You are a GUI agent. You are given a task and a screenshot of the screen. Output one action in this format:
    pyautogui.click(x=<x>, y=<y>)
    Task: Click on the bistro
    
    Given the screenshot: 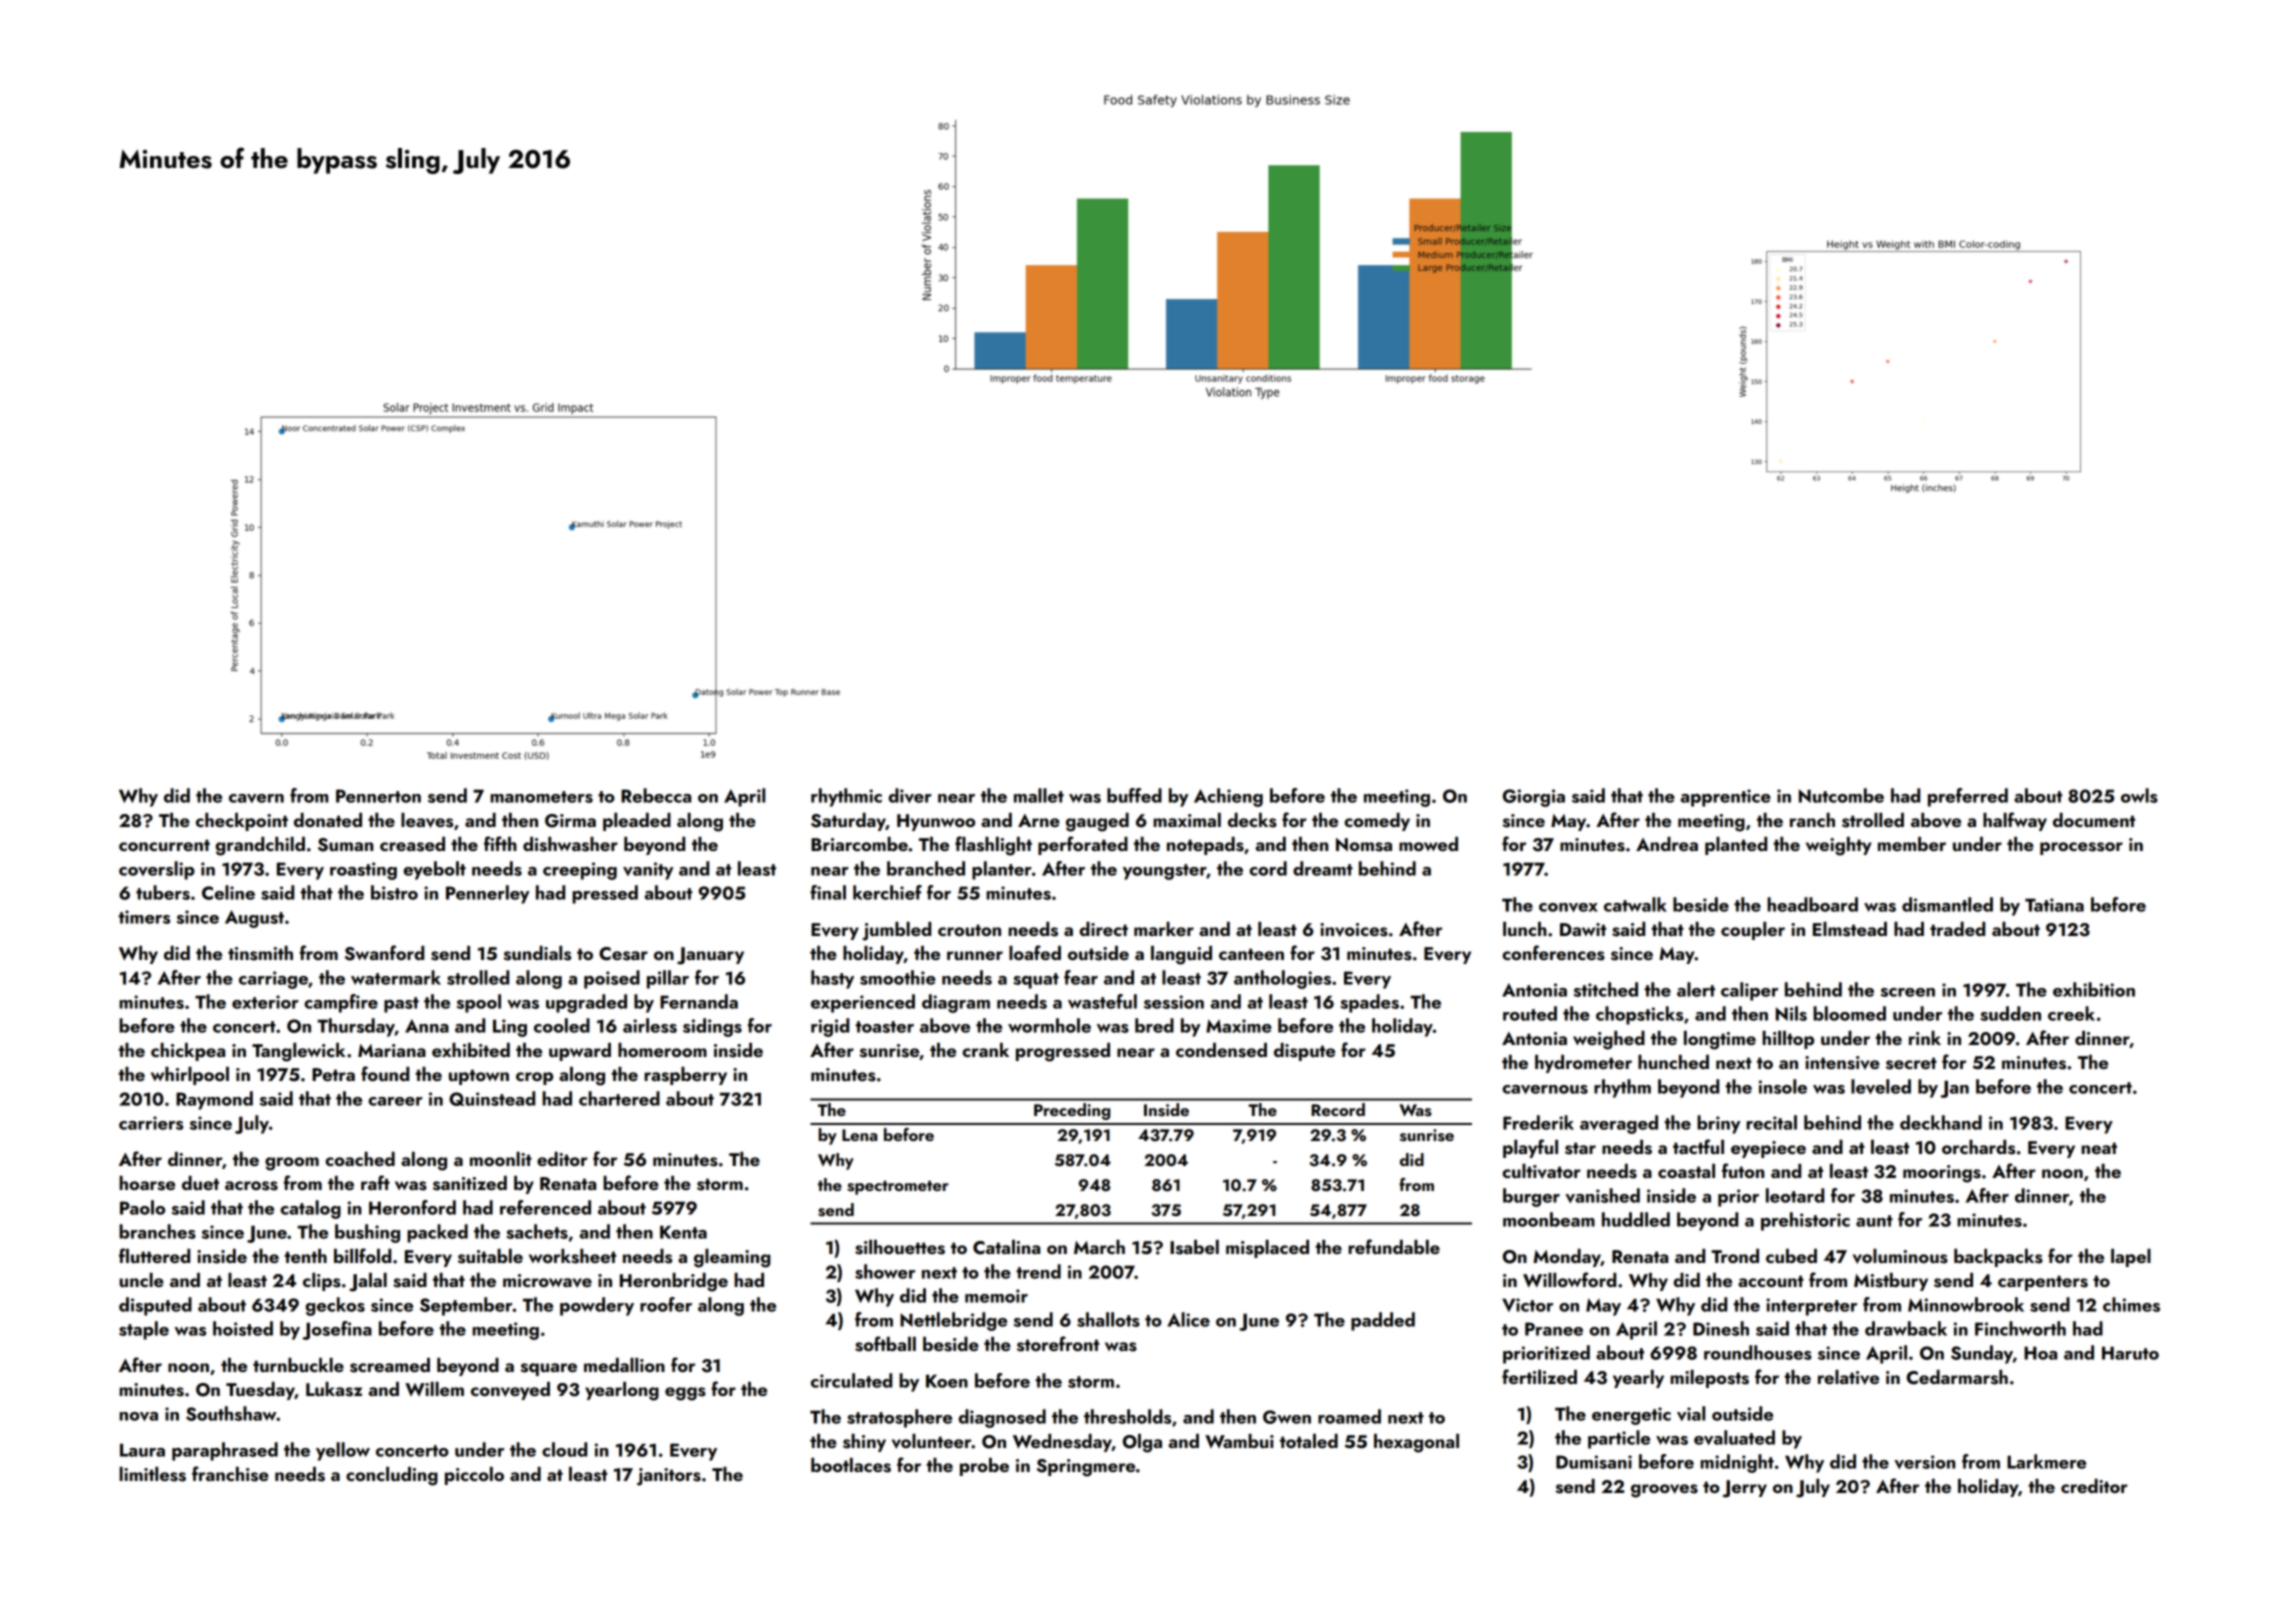 What is the action you would take?
    pyautogui.click(x=394, y=892)
